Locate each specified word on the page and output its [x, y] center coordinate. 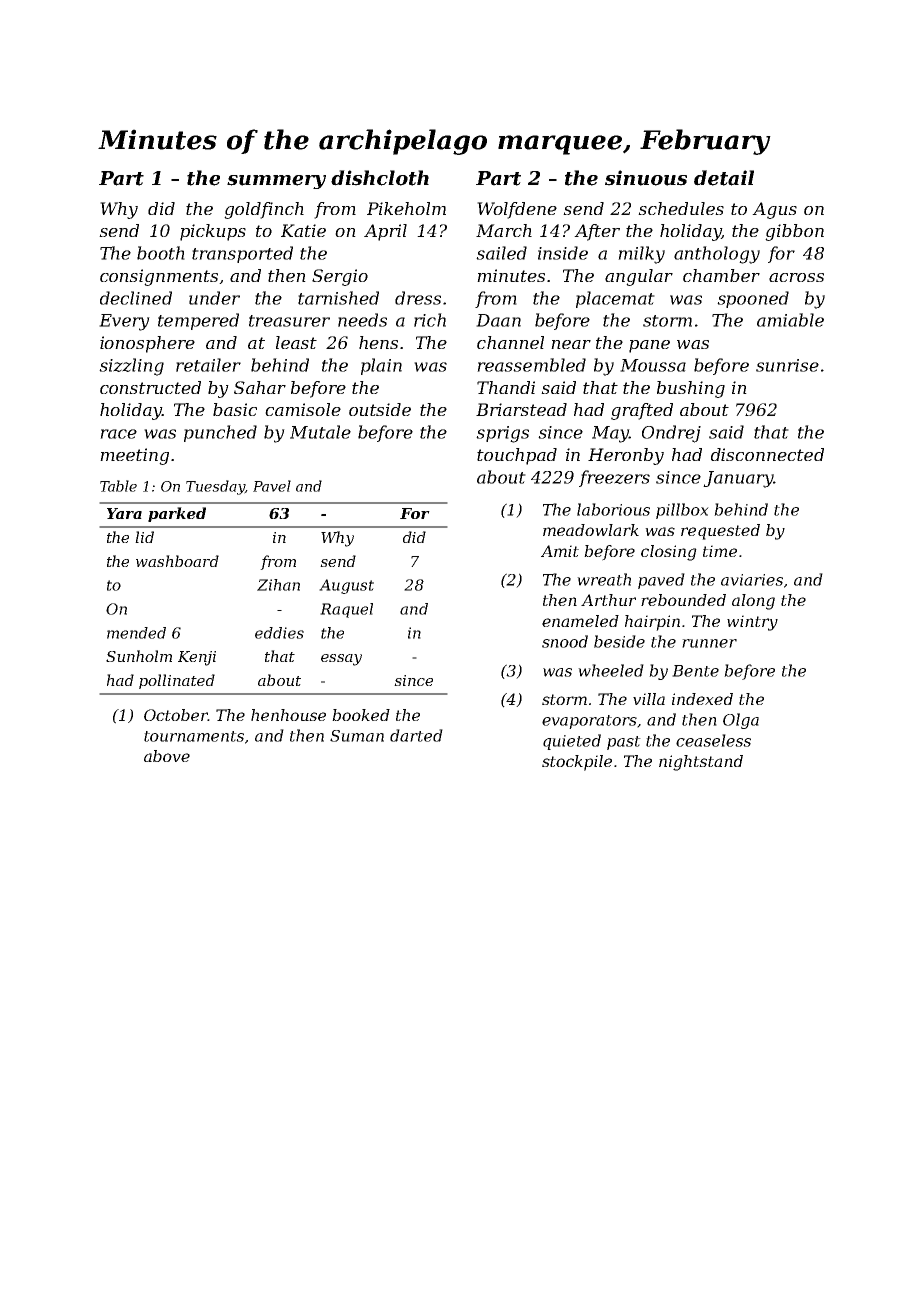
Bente [695, 671]
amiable [790, 320]
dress [418, 298]
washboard [177, 561]
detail [724, 178]
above [167, 756]
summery [276, 182]
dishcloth [380, 178]
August [346, 586]
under [214, 298]
